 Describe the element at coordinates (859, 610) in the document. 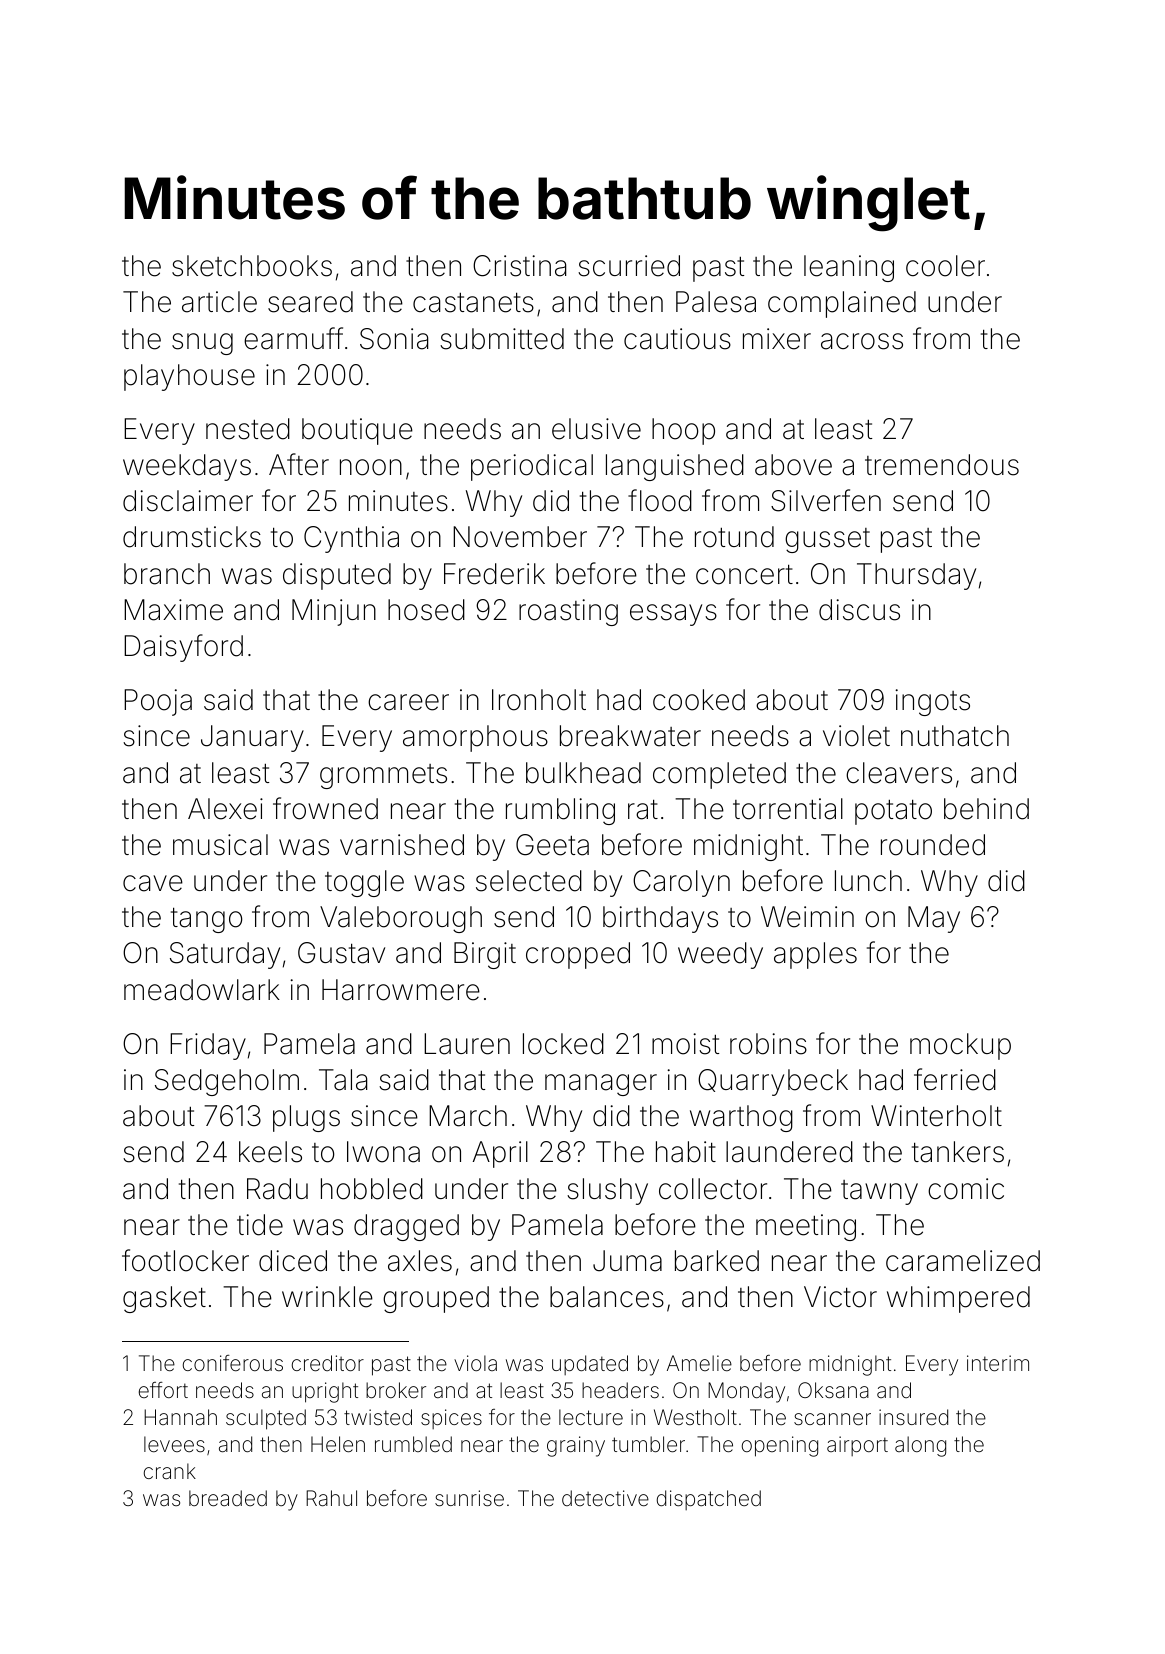

I see `discus` at that location.
